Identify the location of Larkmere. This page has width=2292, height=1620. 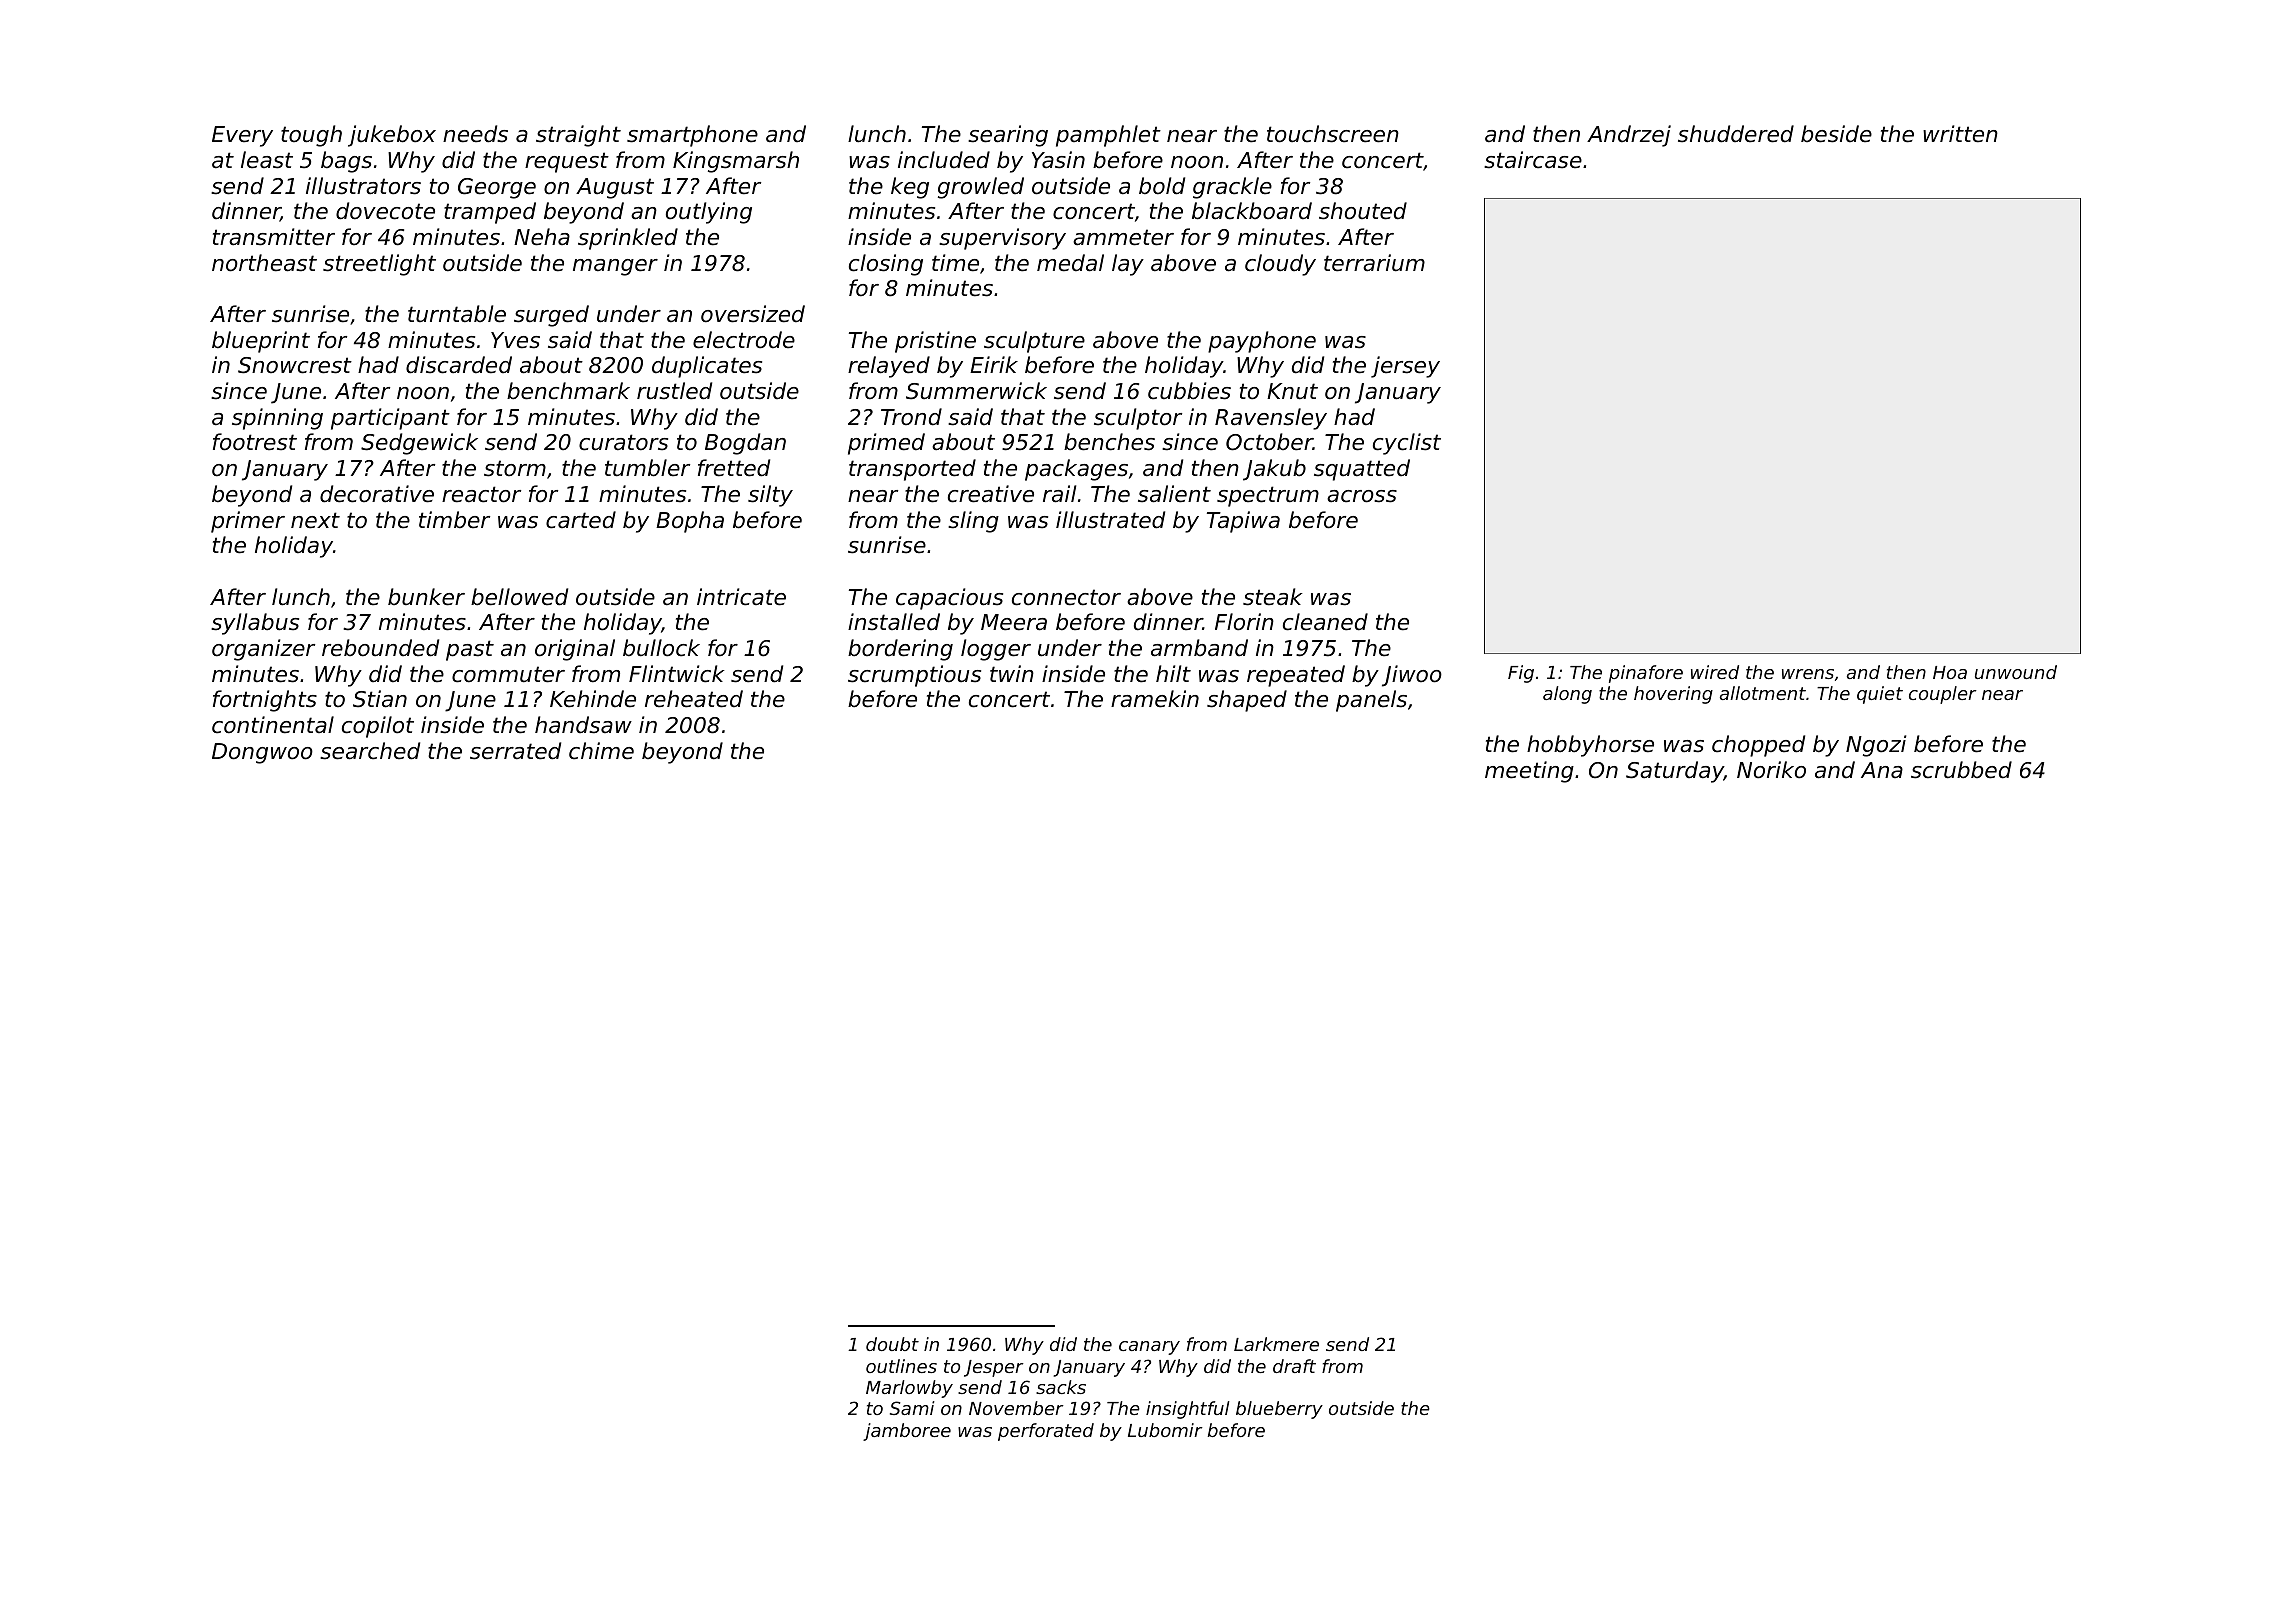
(1276, 1344).
